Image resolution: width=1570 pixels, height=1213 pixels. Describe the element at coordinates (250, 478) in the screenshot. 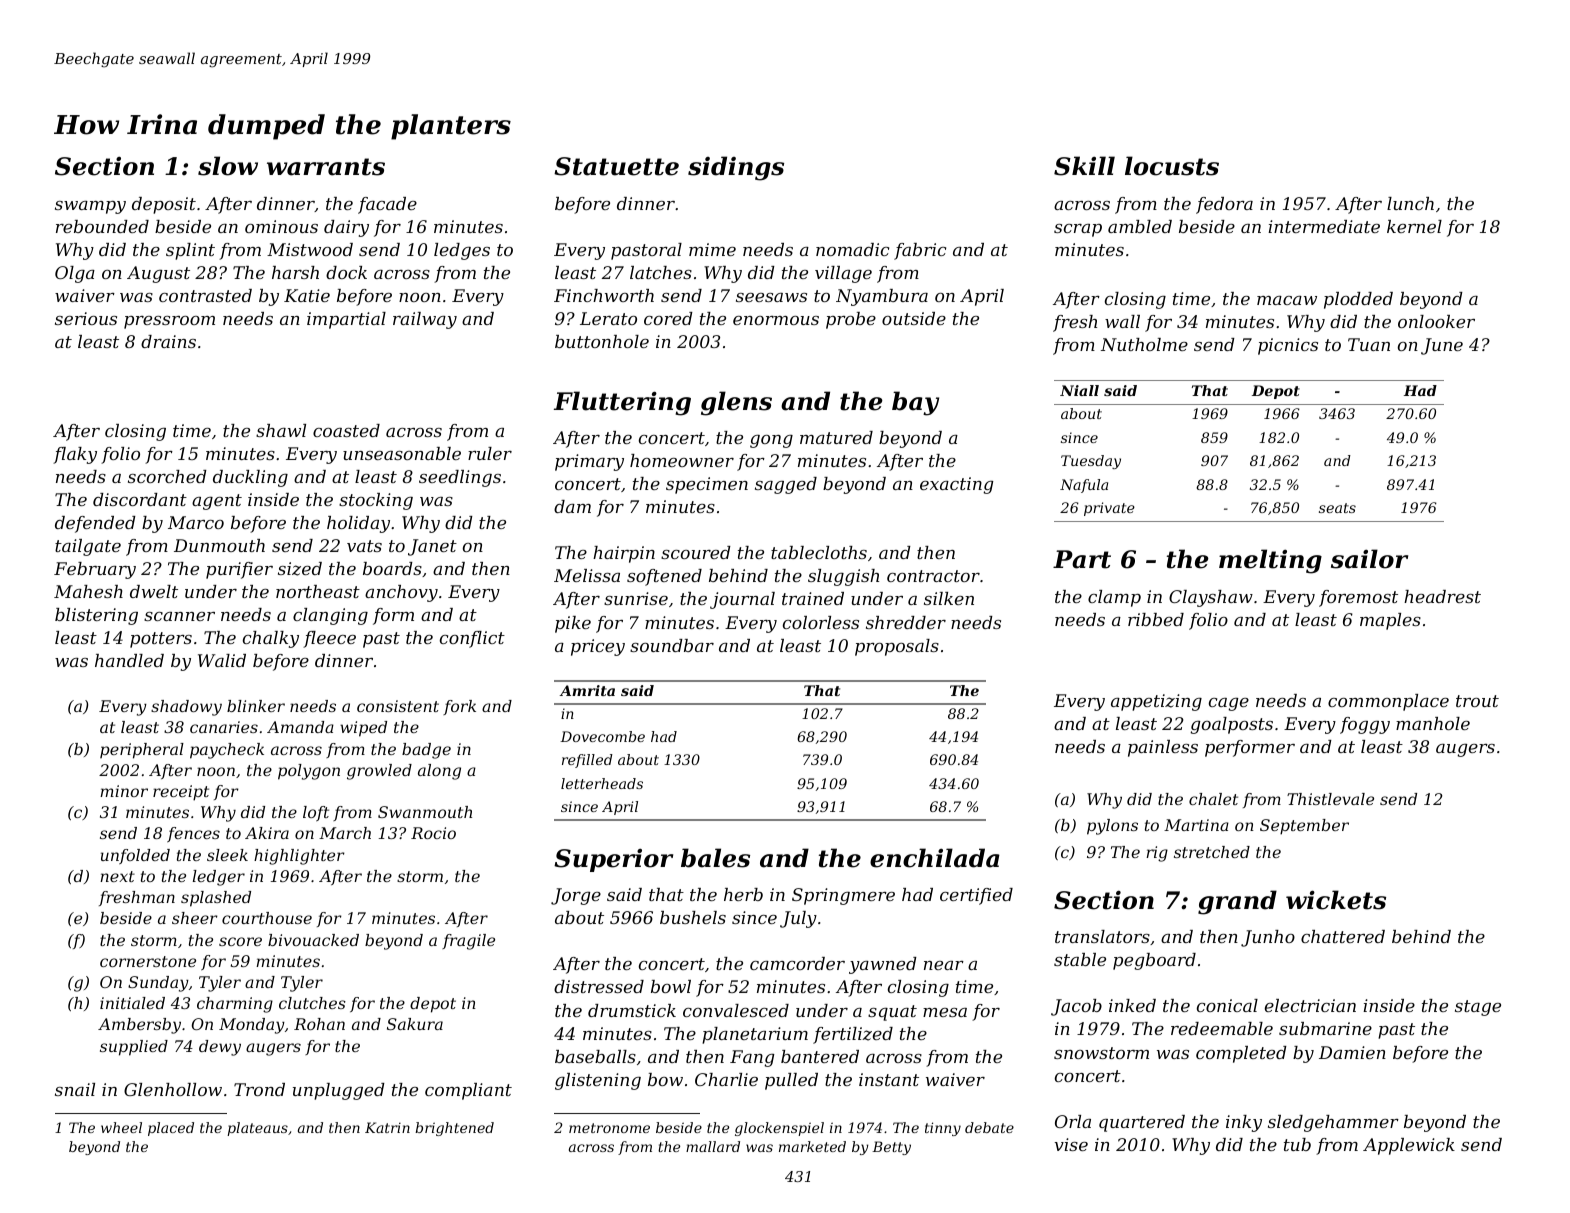

I see `duckling` at that location.
